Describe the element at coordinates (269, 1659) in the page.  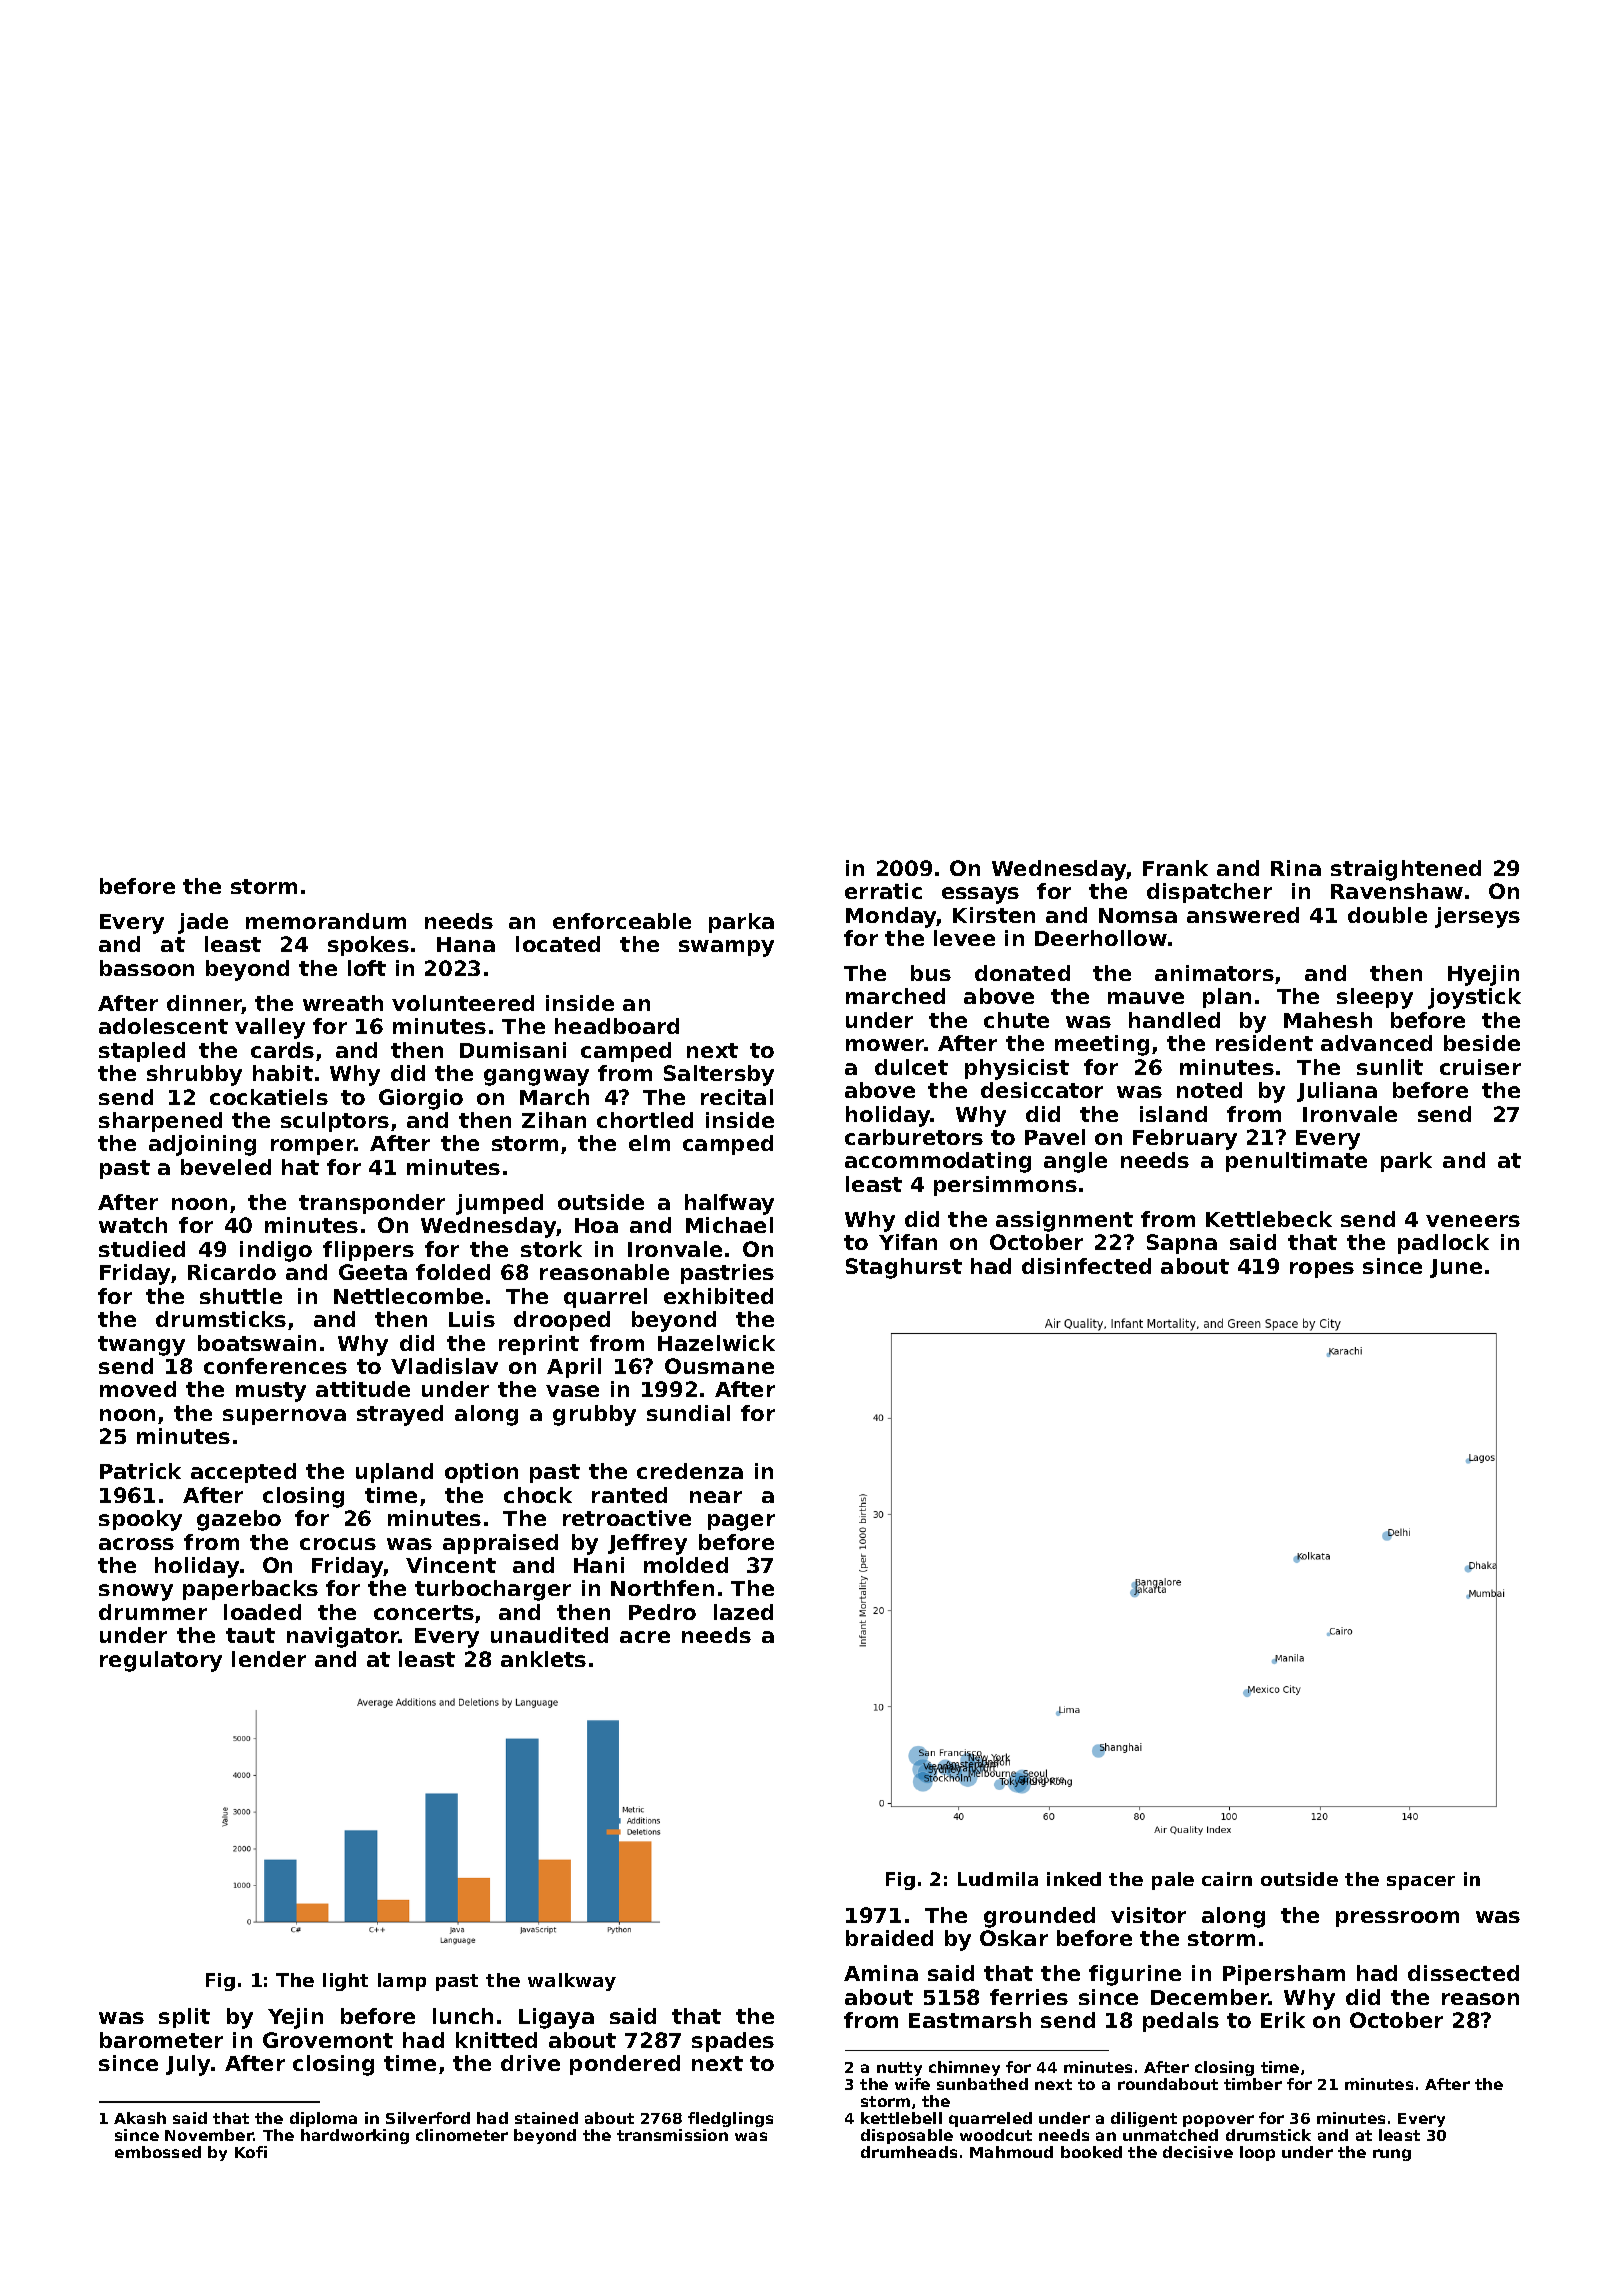
I see `lender` at that location.
